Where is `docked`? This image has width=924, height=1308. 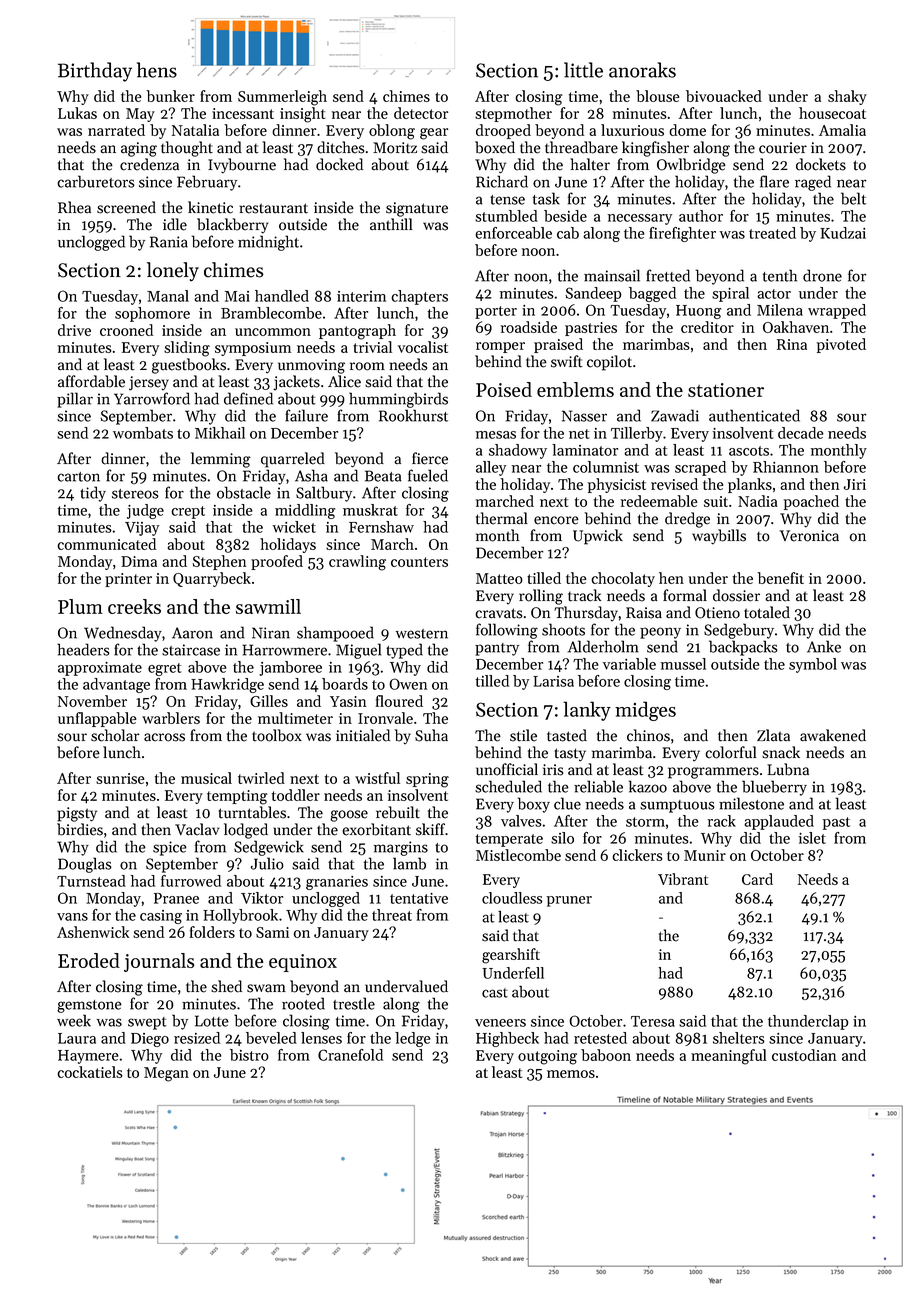
docked is located at coordinates (339, 164).
